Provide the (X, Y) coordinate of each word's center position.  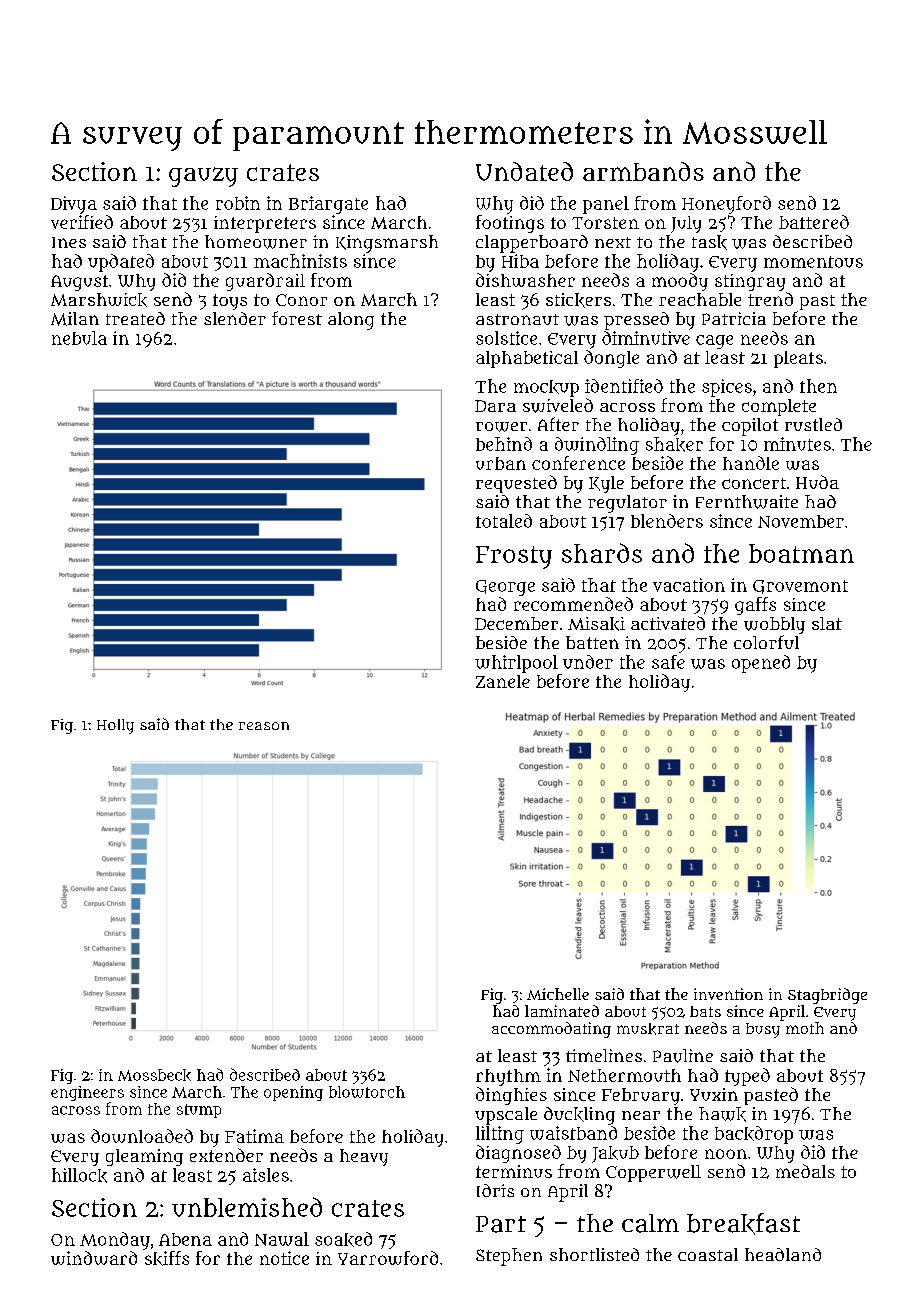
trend (770, 299)
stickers (578, 300)
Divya (74, 205)
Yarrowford (388, 1258)
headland (783, 1254)
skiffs (167, 1258)
